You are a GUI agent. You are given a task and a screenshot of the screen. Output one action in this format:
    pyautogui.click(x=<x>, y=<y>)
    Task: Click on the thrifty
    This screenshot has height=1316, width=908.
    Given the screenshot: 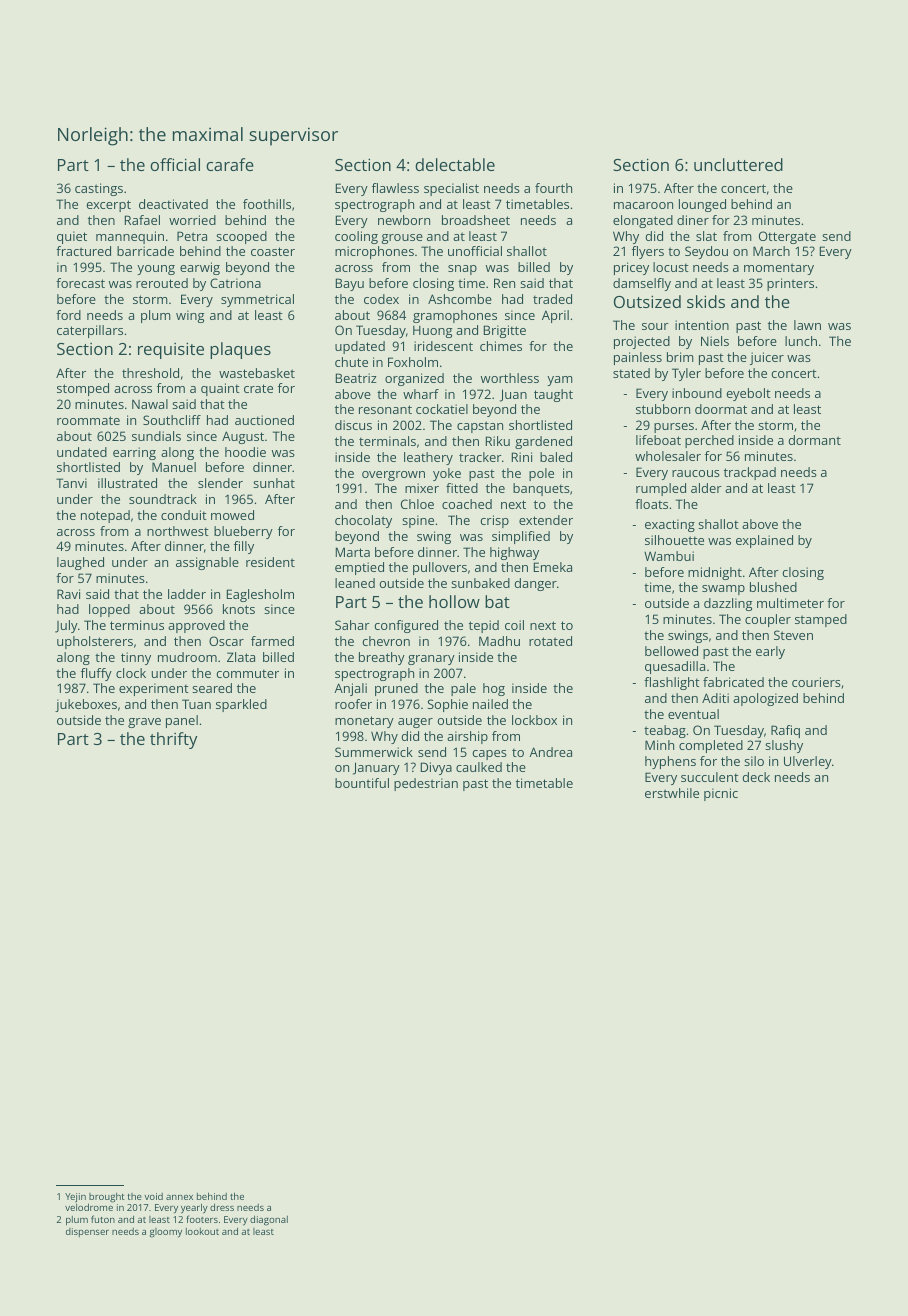 What is the action you would take?
    pyautogui.click(x=173, y=740)
